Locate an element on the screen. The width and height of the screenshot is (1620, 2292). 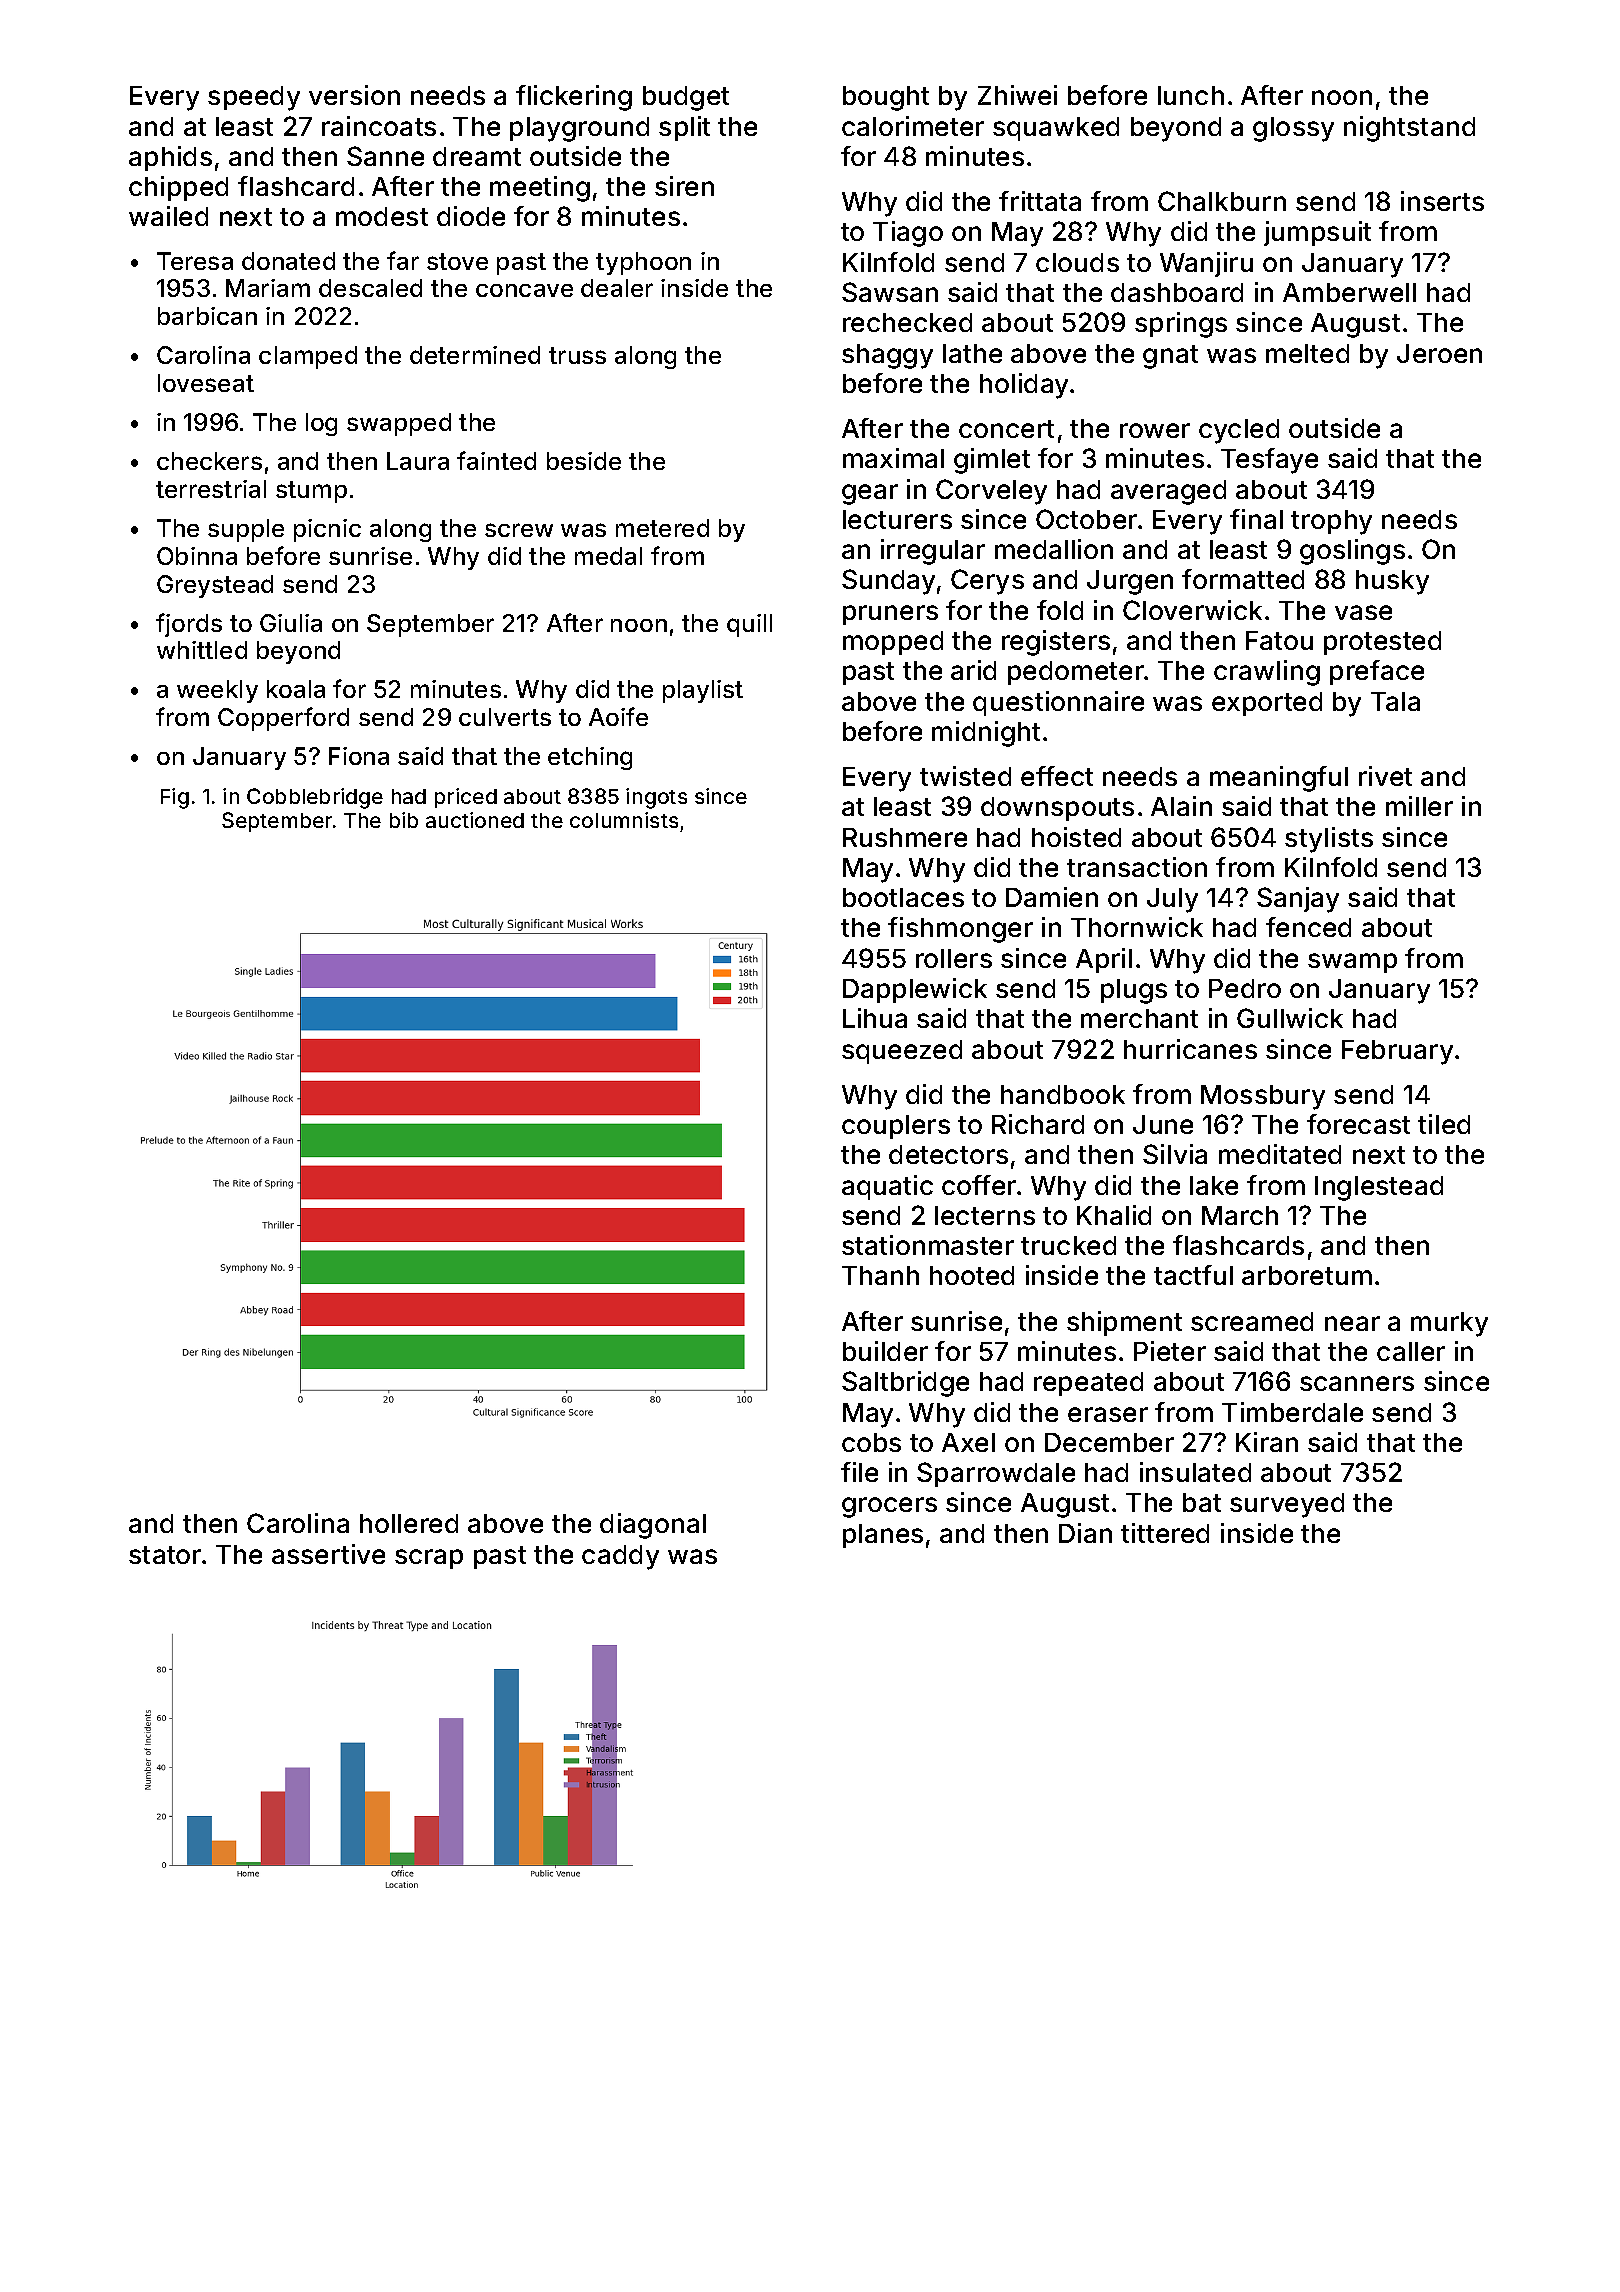
lunch is located at coordinates (1191, 95).
